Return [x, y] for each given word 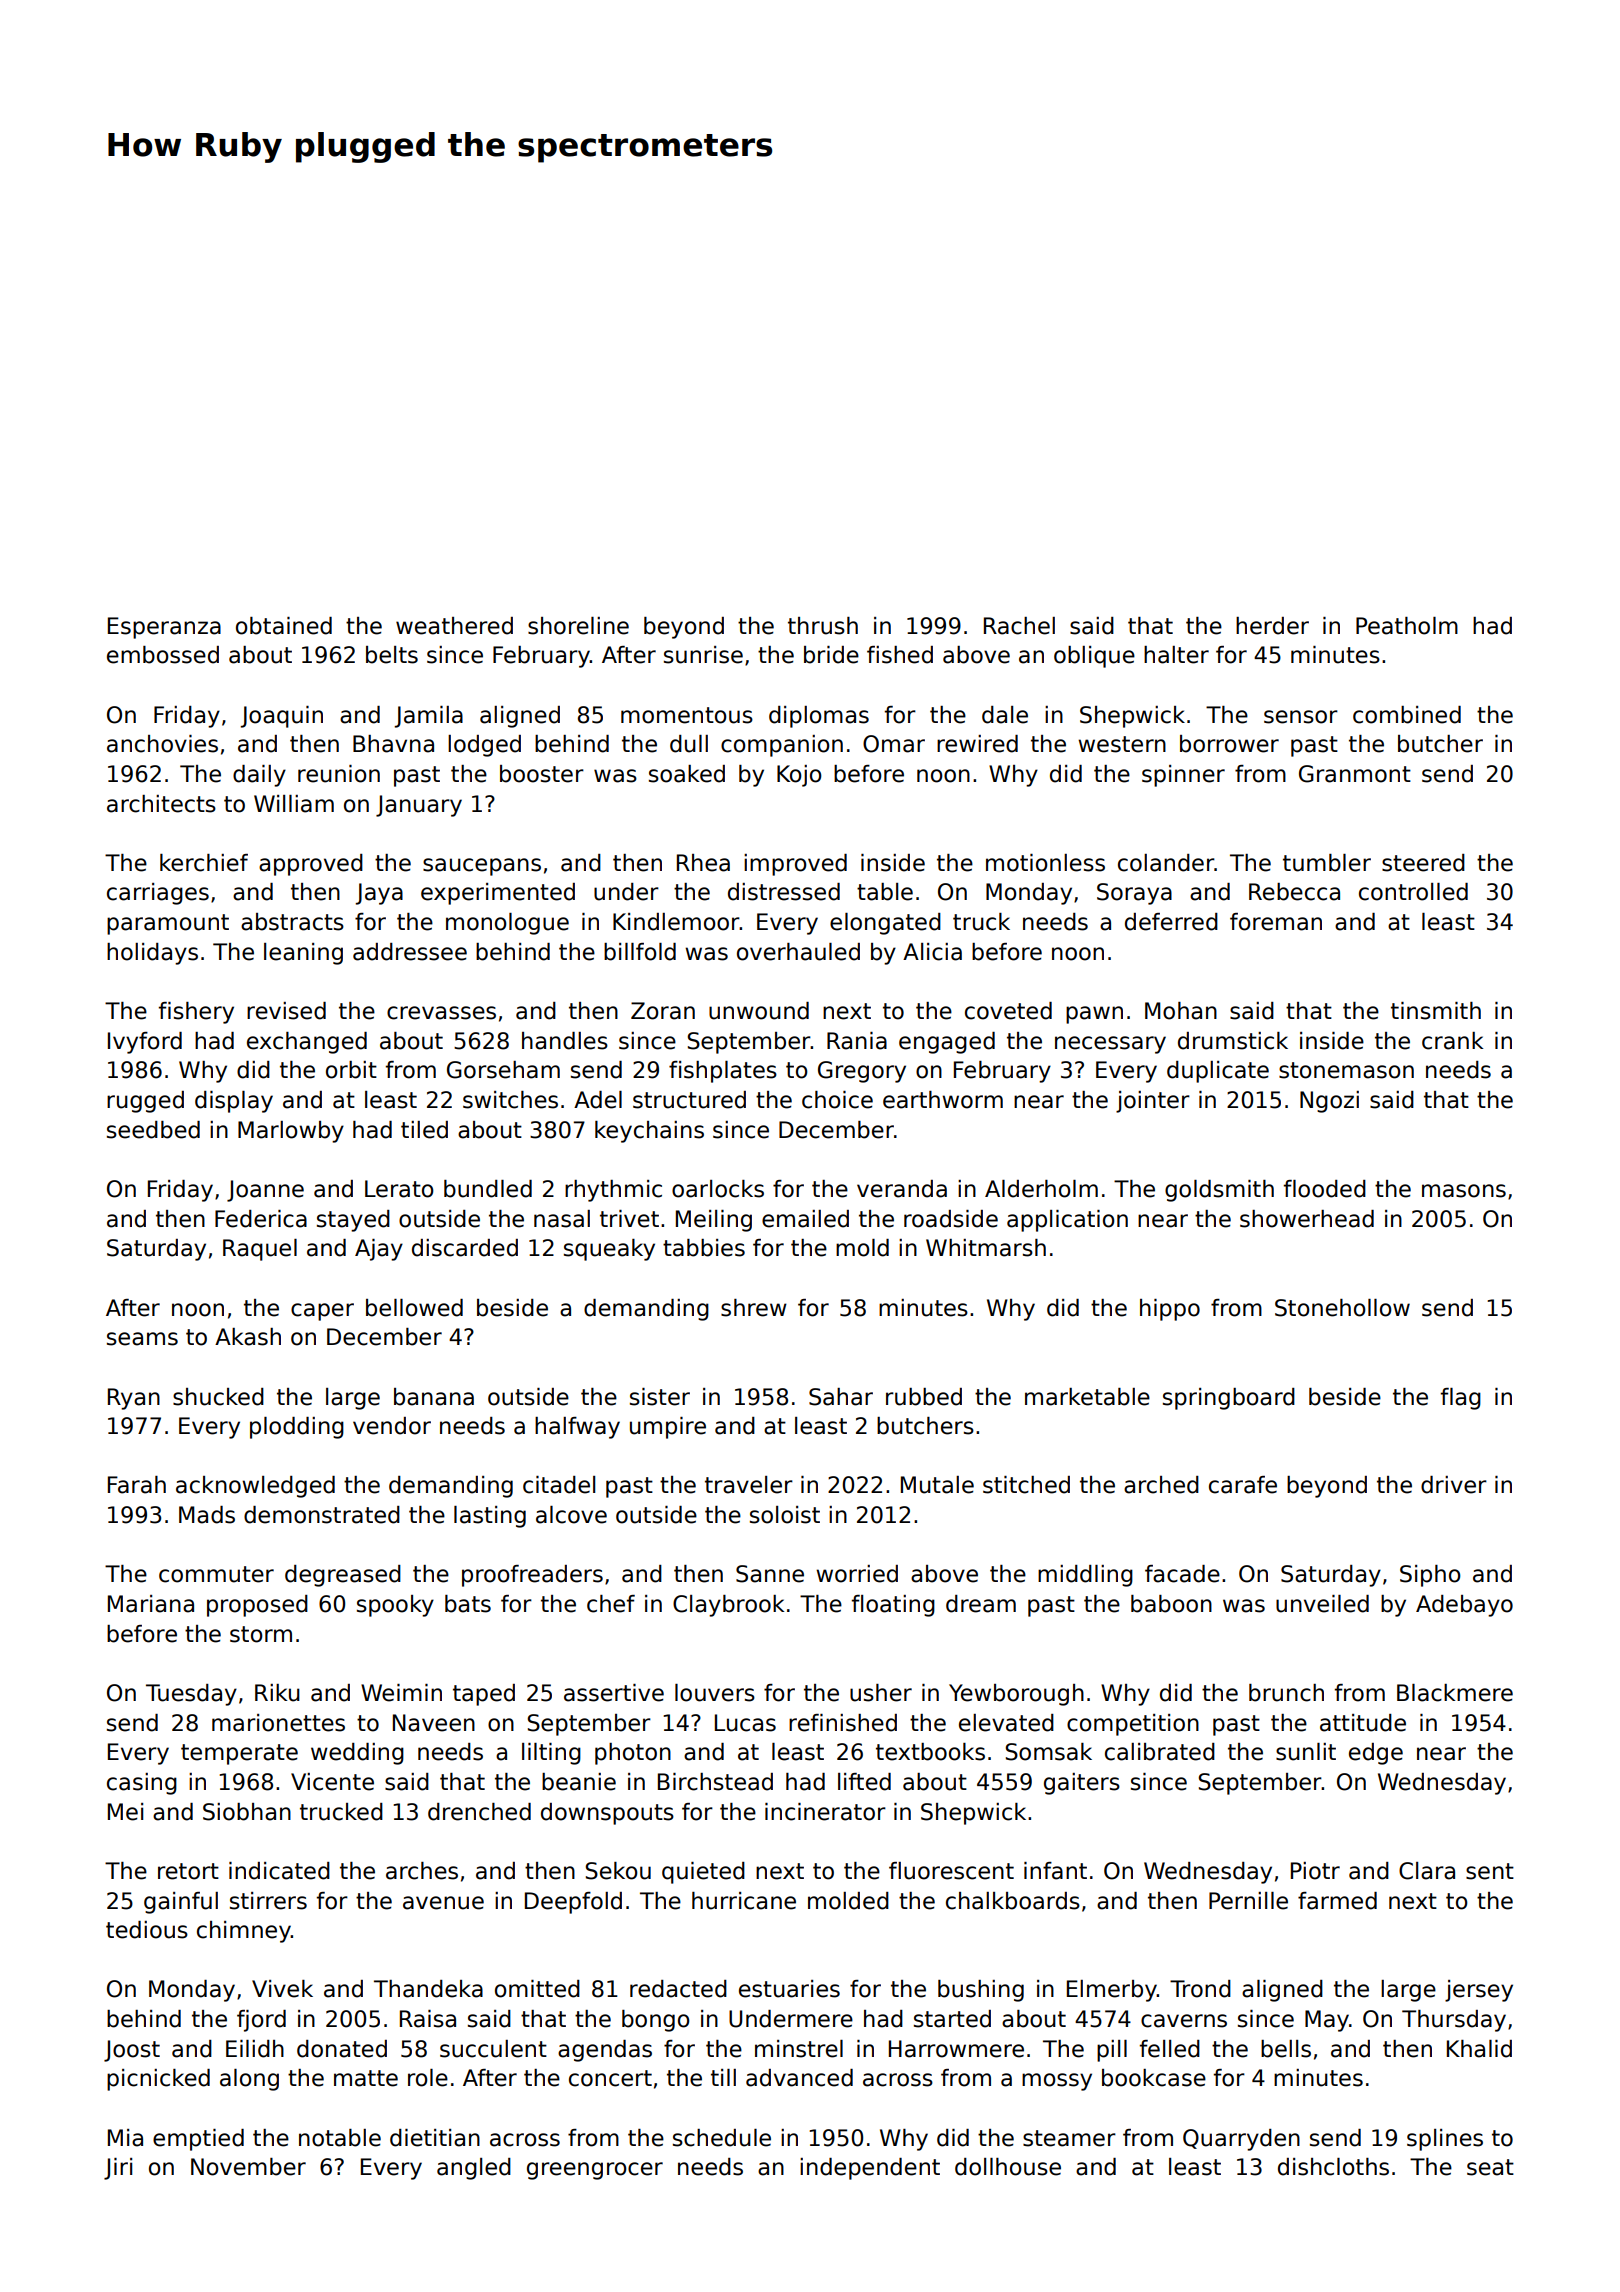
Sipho [1430, 1576]
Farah [137, 1485]
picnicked [158, 2080]
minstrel [799, 2049]
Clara [1427, 1871]
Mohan [1181, 1011]
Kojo [799, 776]
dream [981, 1604]
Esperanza [164, 628]
